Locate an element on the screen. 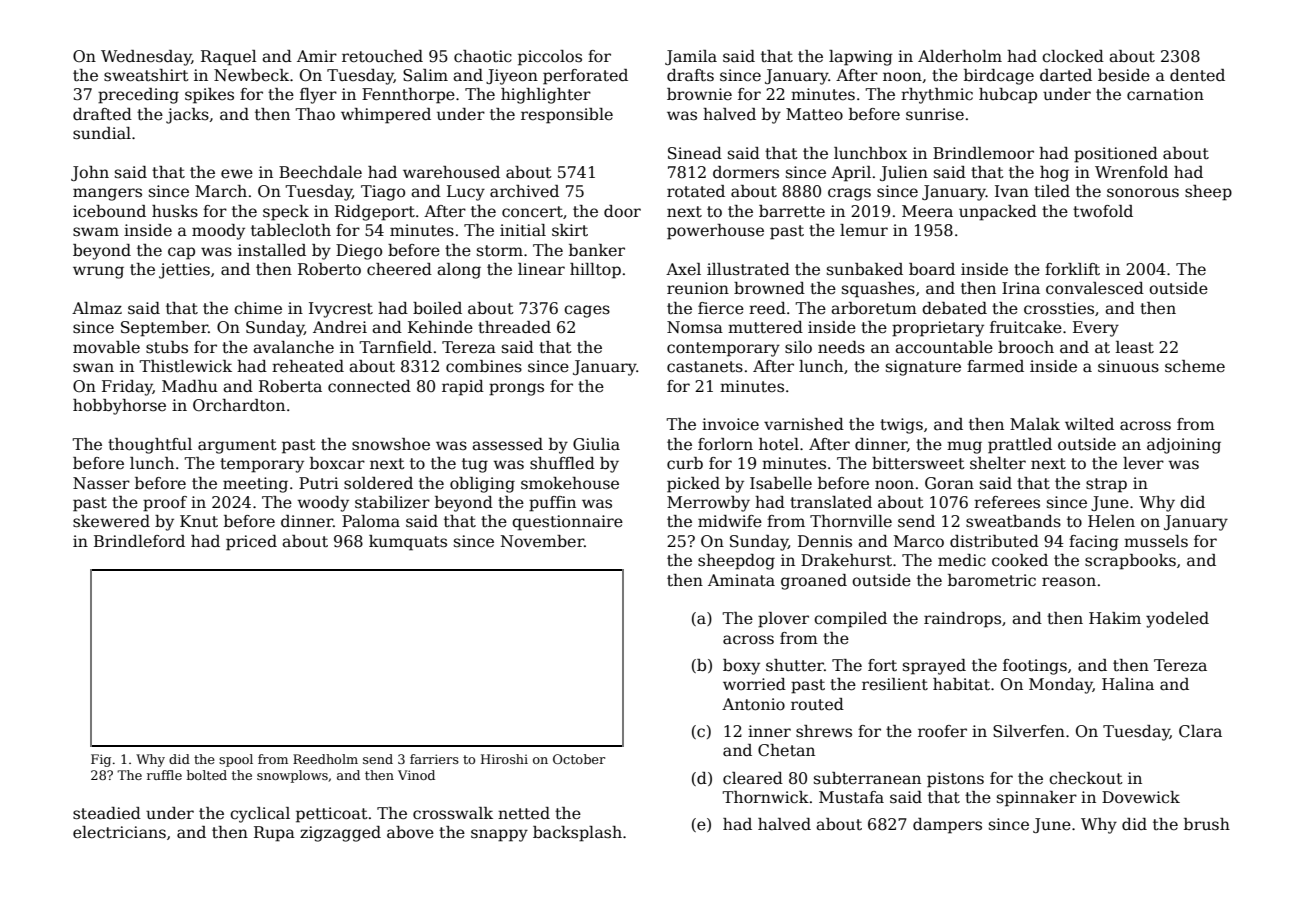  Raquel is located at coordinates (229, 58).
